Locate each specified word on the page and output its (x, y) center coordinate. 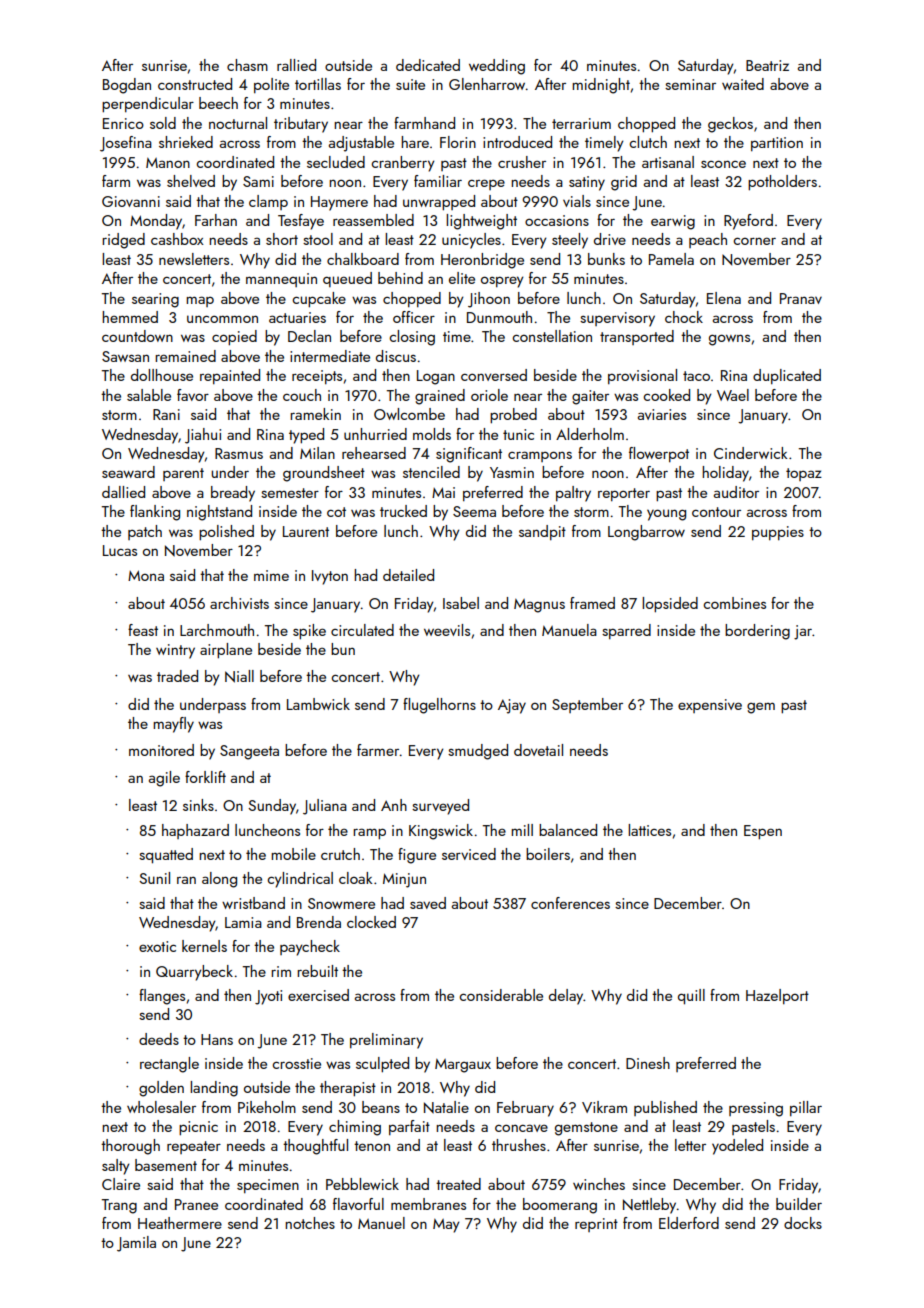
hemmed (130, 317)
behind (400, 278)
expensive (710, 706)
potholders (782, 183)
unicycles (471, 241)
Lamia (243, 922)
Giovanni (131, 201)
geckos (730, 125)
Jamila (136, 1244)
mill (522, 830)
